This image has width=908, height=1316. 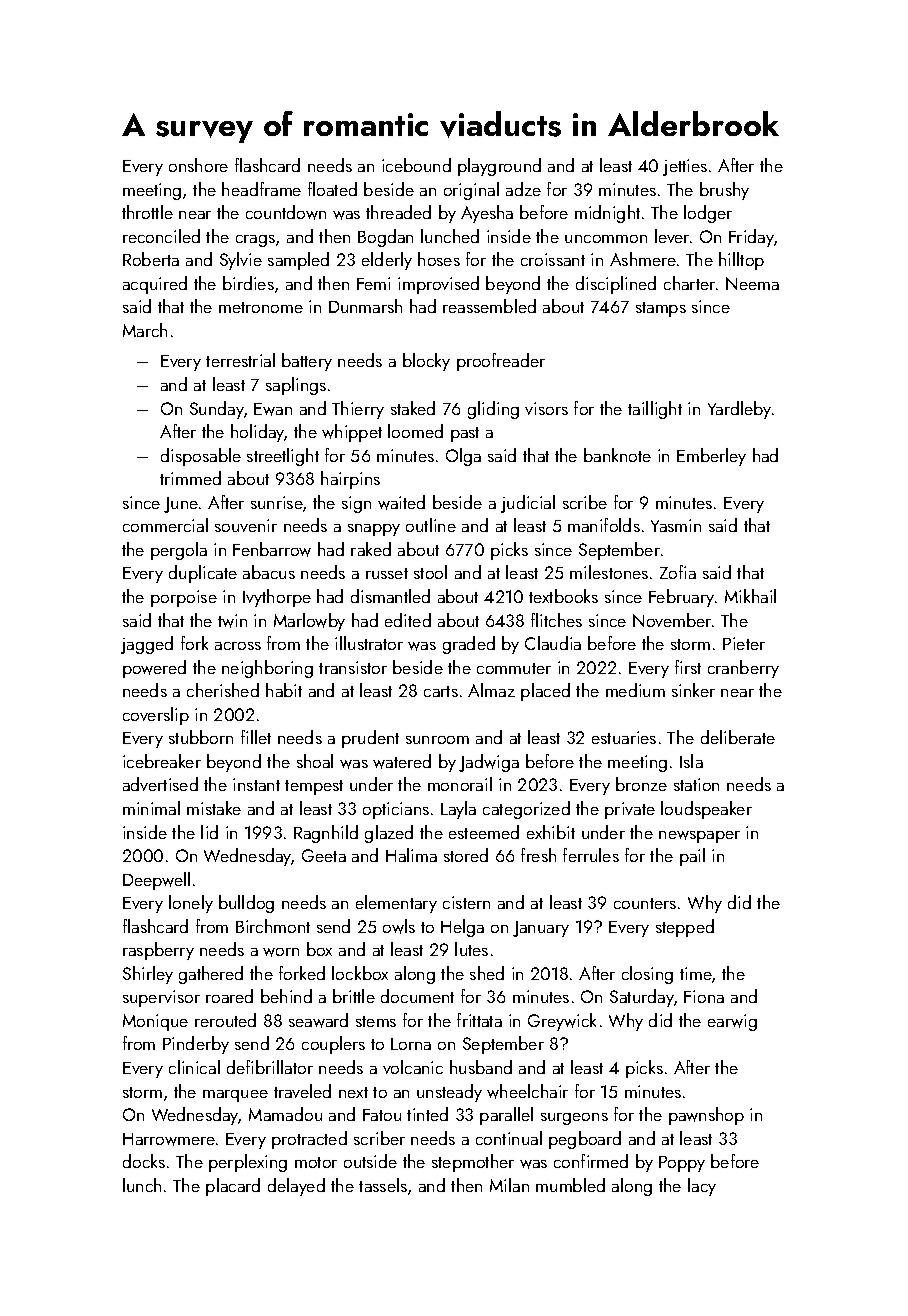 What do you see at coordinates (553, 259) in the image?
I see `croissant` at bounding box center [553, 259].
